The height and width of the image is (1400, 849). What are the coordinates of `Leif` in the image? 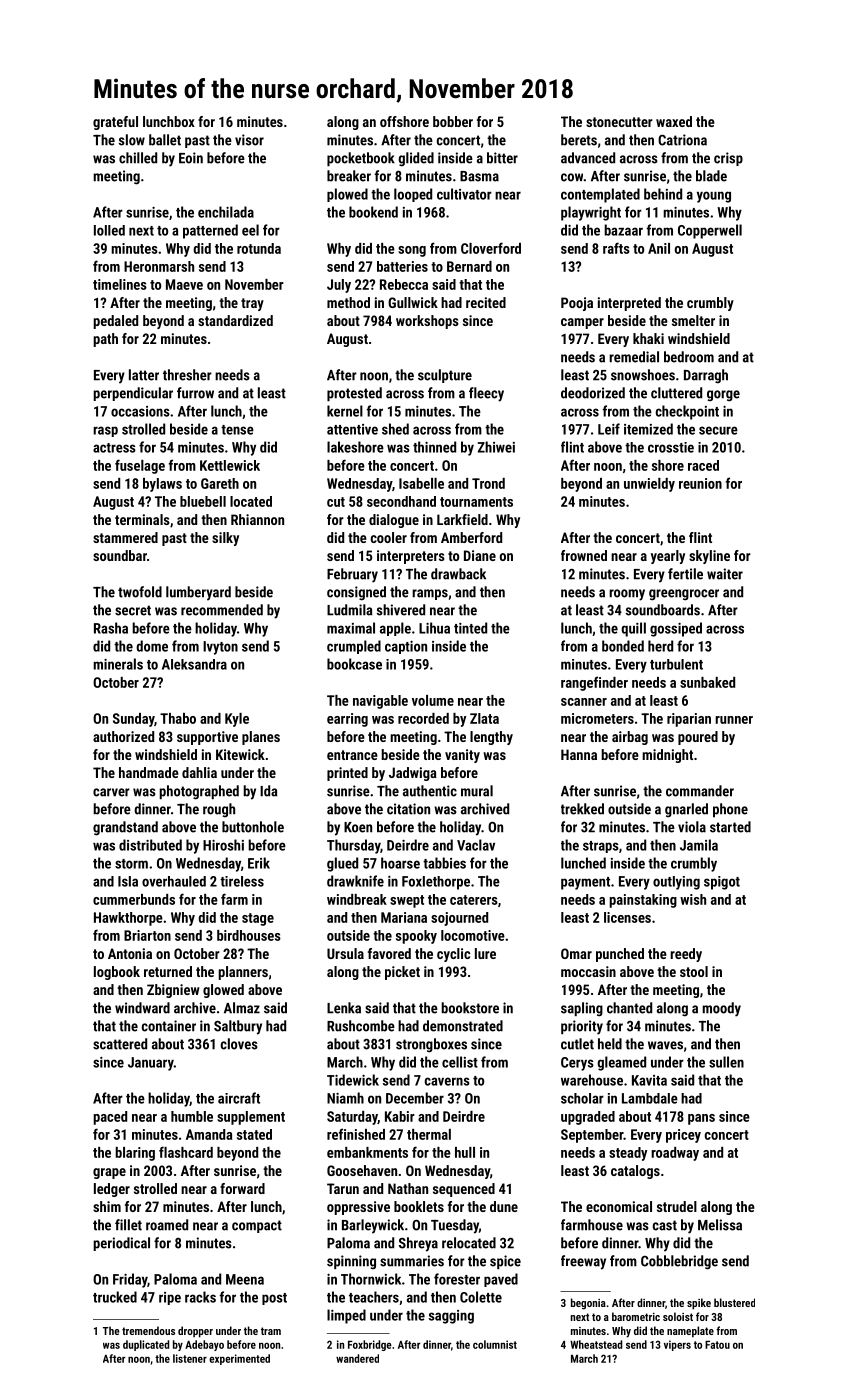 It's located at (609, 429).
